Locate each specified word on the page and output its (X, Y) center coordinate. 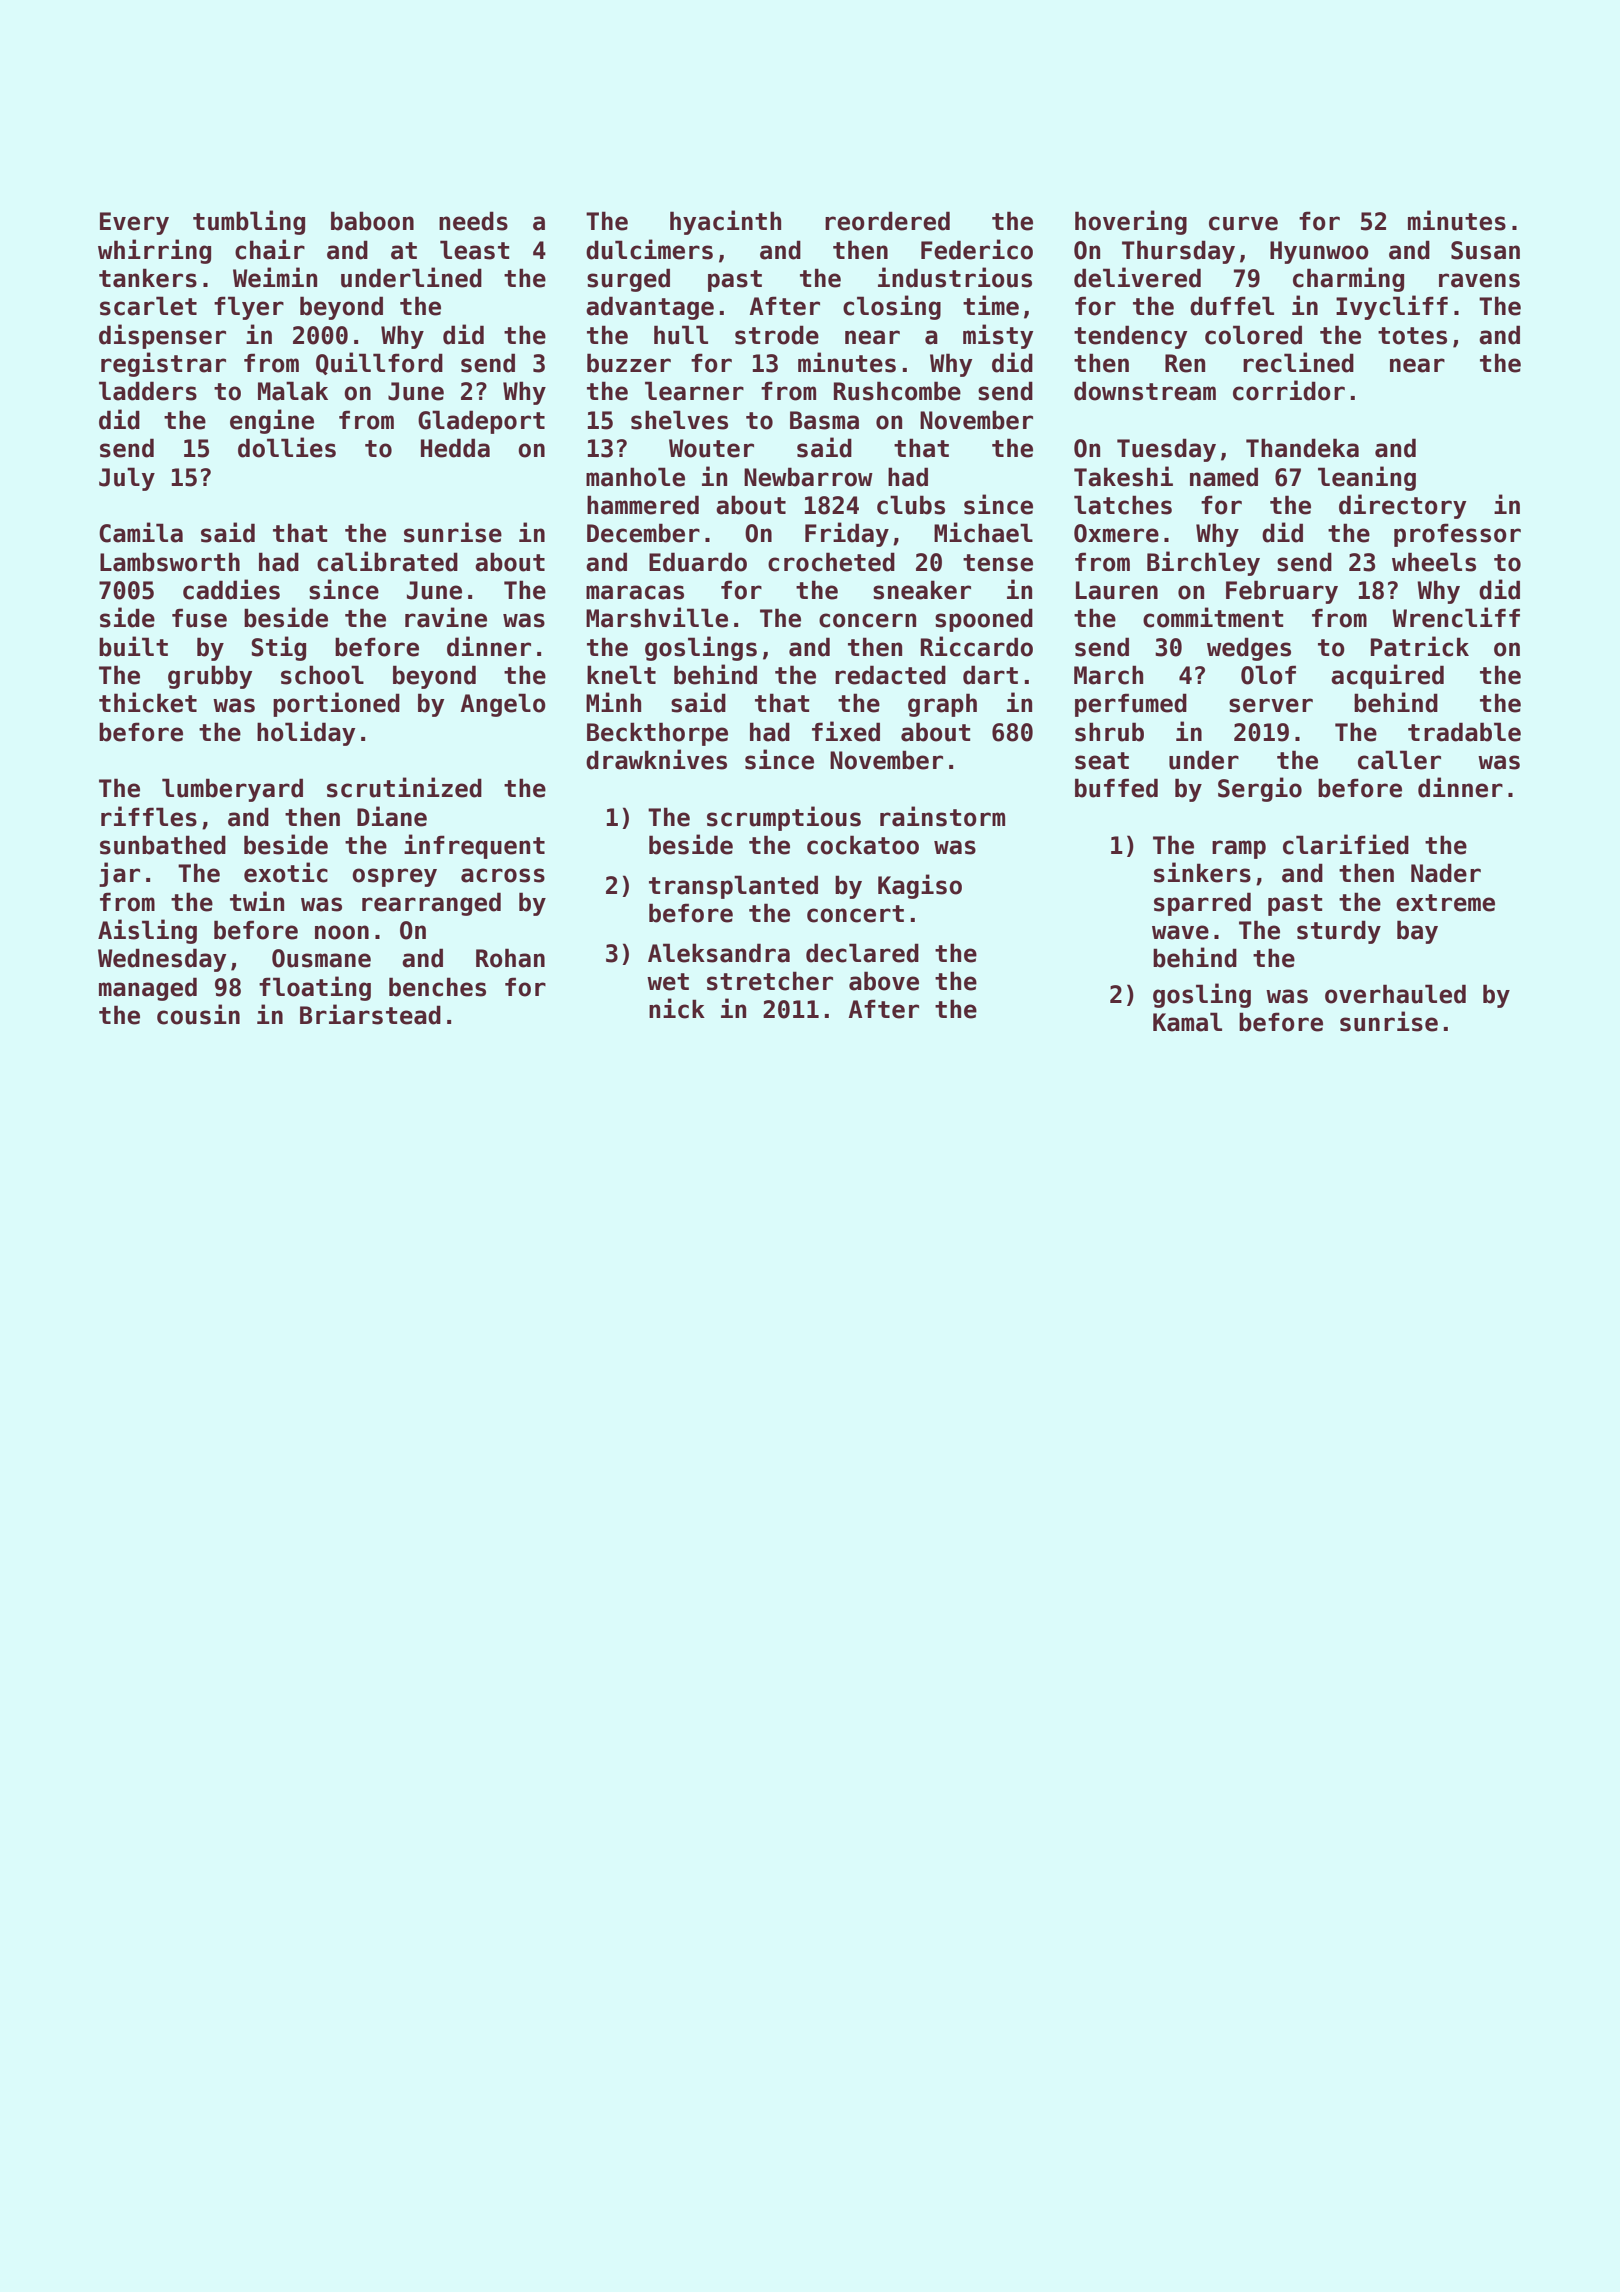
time (991, 305)
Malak (293, 391)
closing (892, 307)
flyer (249, 308)
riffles (149, 816)
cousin (198, 1014)
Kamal (1187, 1022)
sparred (1202, 904)
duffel (1232, 306)
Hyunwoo (1319, 252)
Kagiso (920, 886)
